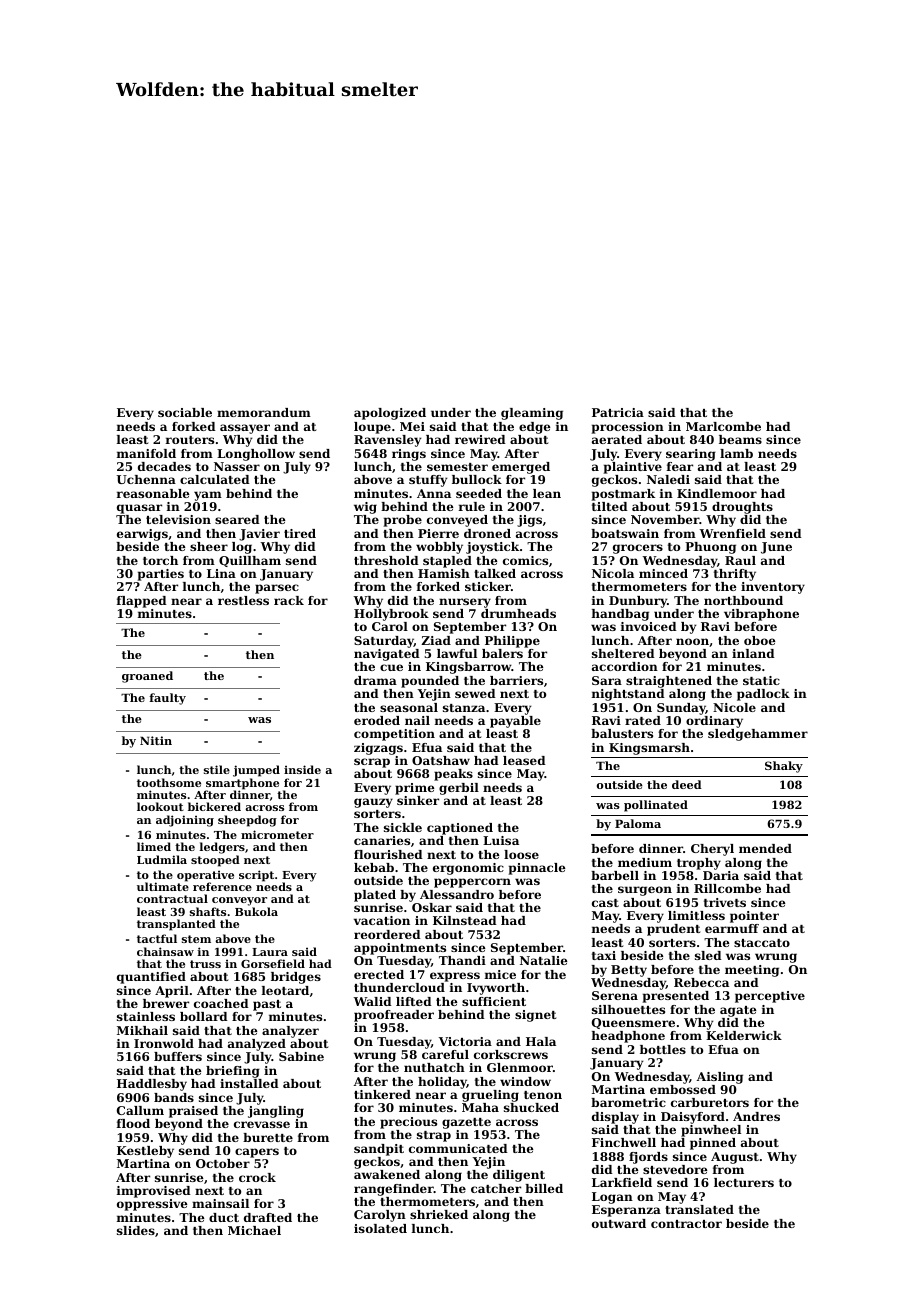  I want to click on rewired, so click(480, 439).
